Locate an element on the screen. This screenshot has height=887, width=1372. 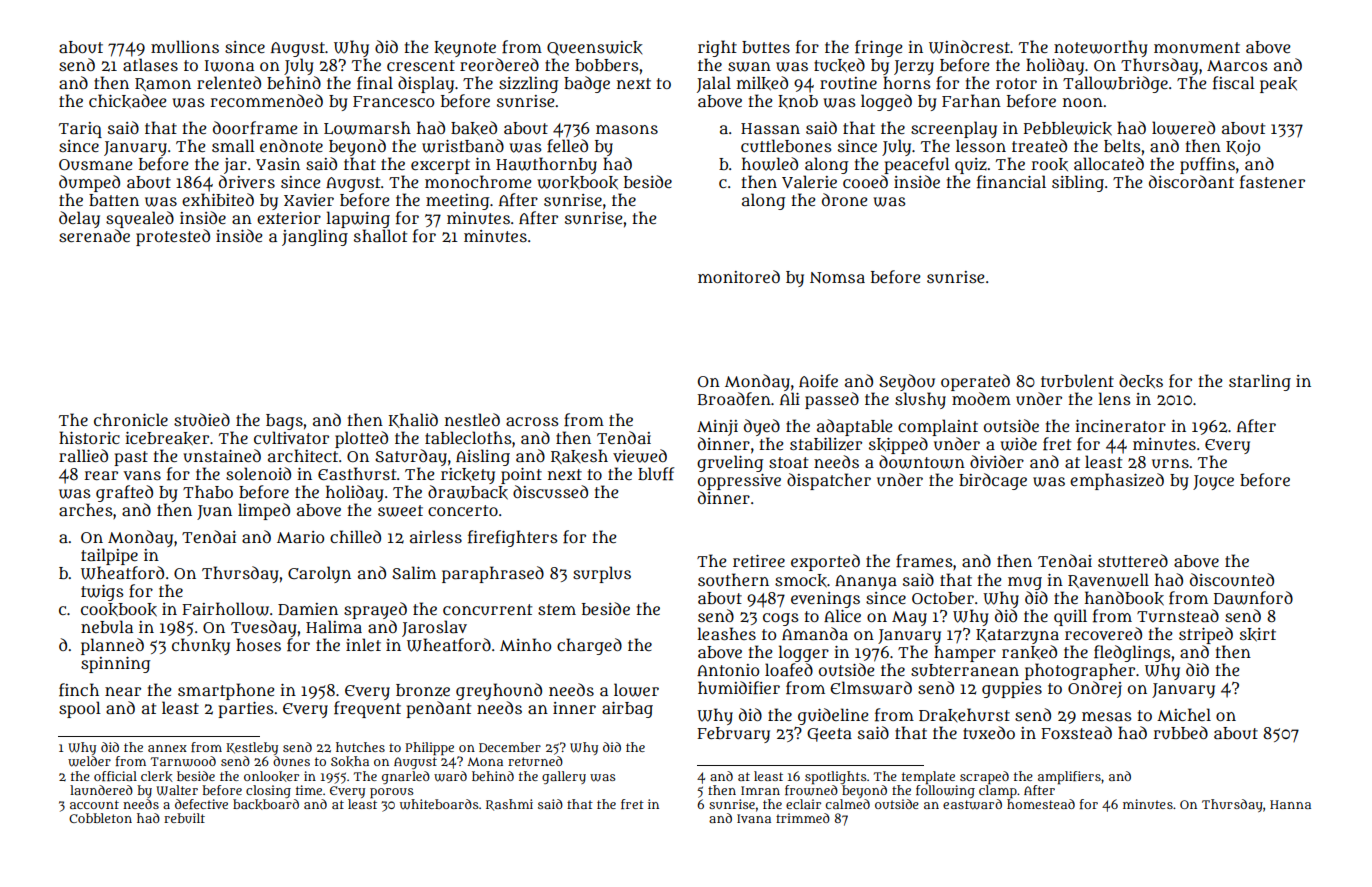
homestead is located at coordinates (1041, 804).
